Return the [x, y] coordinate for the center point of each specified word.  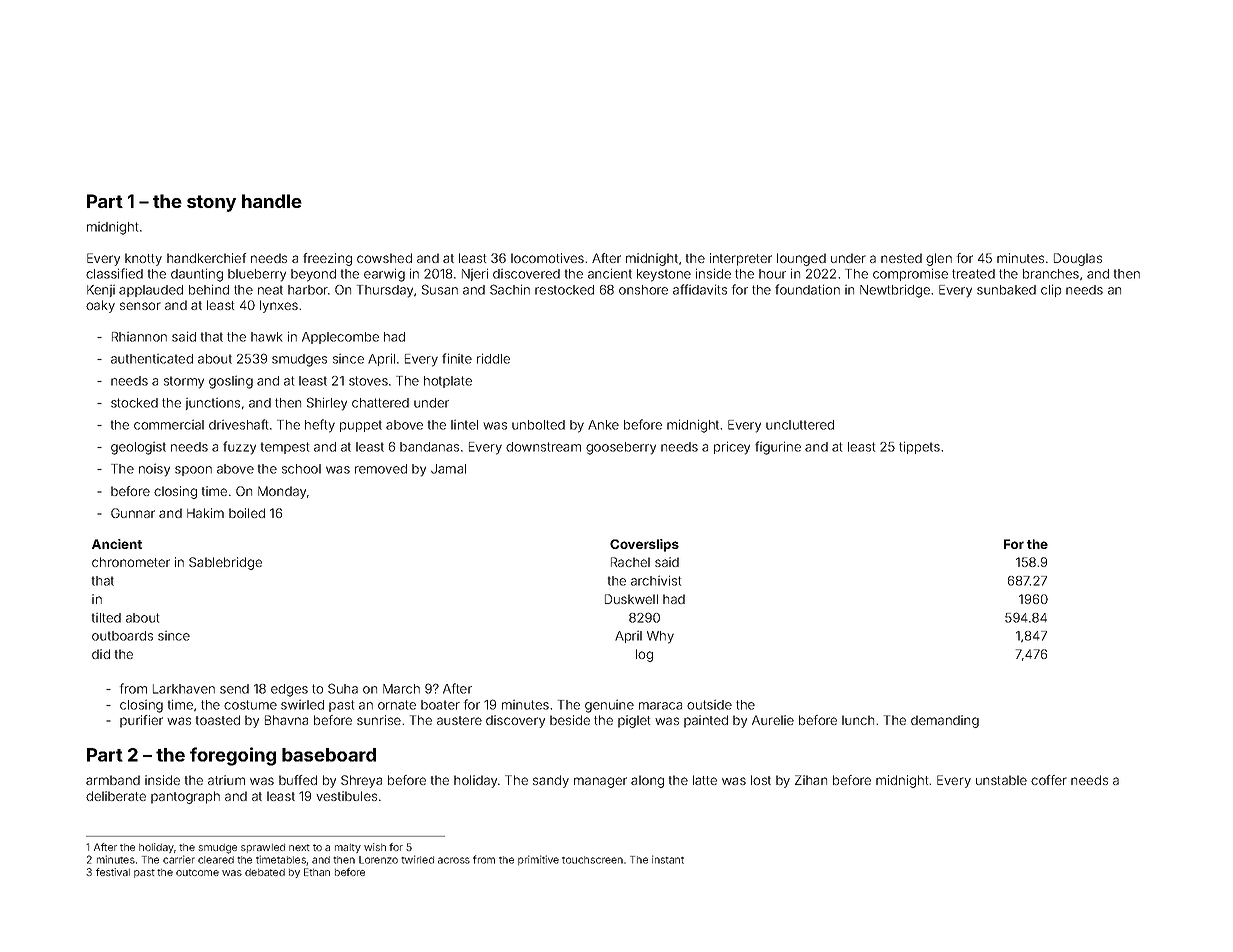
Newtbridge [895, 291]
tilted [106, 618]
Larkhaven [184, 689]
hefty [320, 426]
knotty [143, 259]
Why [660, 637]
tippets [919, 447]
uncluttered [800, 425]
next [299, 847]
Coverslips [644, 545]
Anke [603, 425]
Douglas [1078, 259]
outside [709, 705]
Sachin [510, 289]
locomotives [547, 258]
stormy [184, 382]
